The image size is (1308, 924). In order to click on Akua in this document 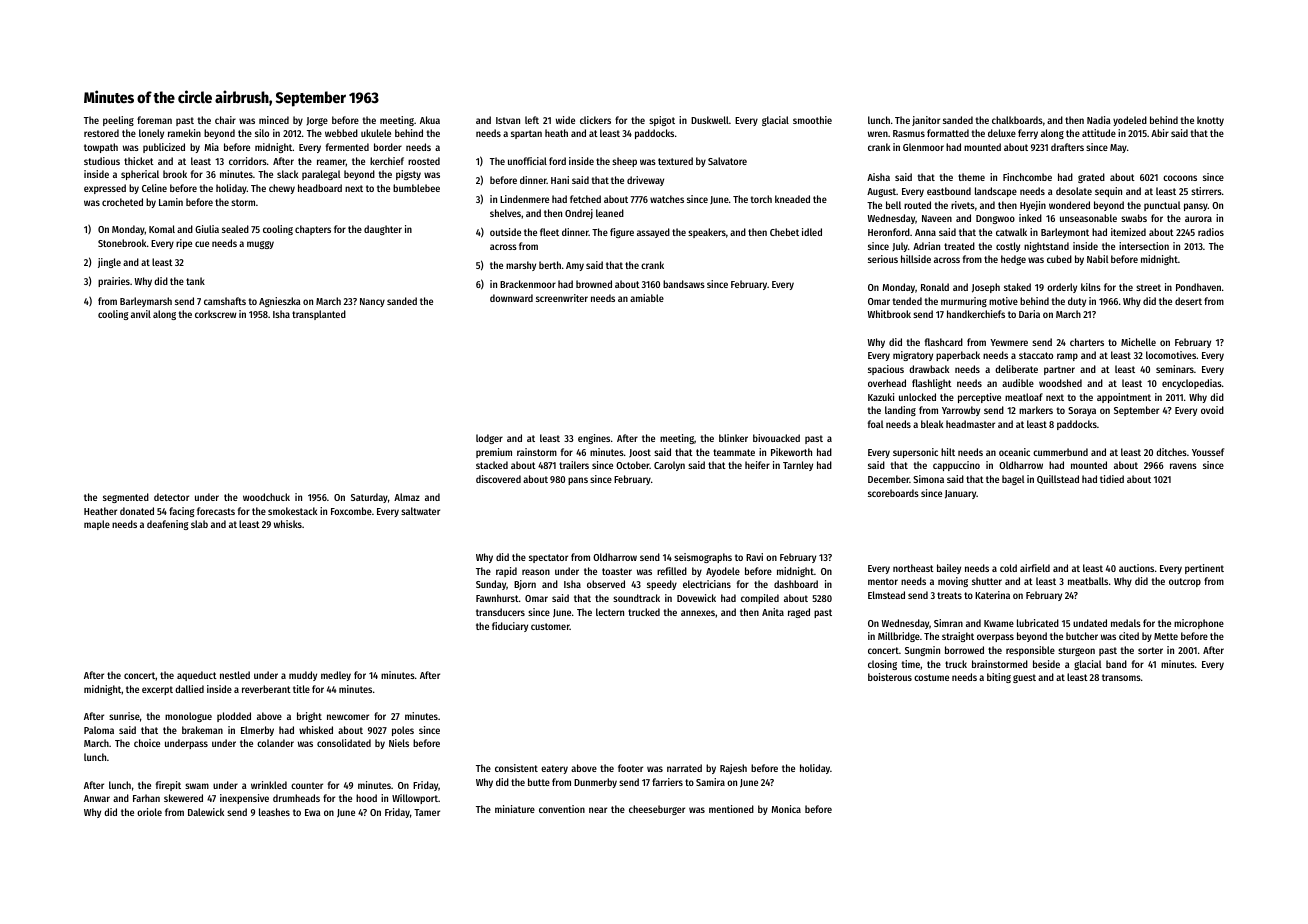, I will do `click(430, 120)`.
